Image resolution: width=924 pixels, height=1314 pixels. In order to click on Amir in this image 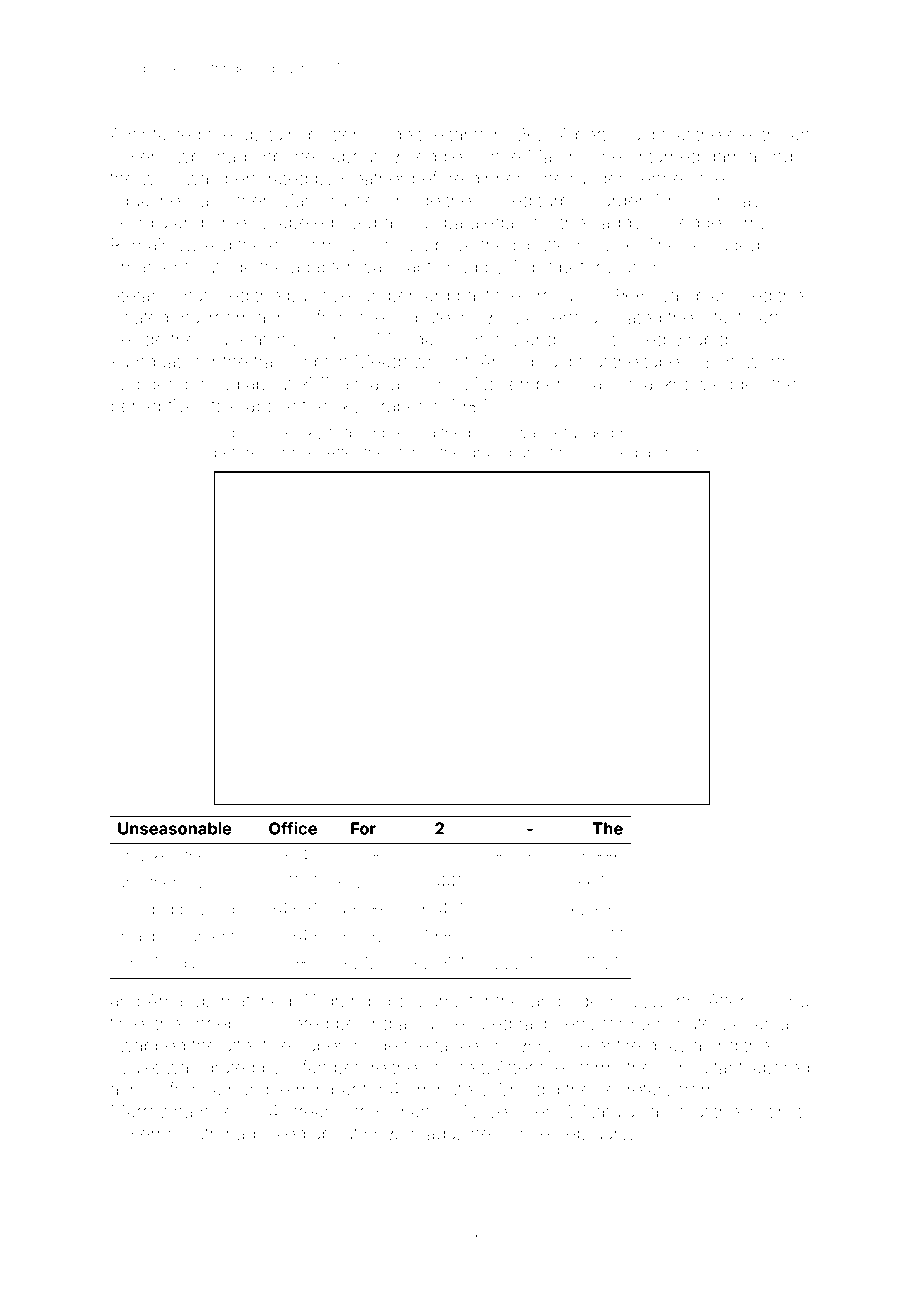, I will do `click(128, 134)`.
